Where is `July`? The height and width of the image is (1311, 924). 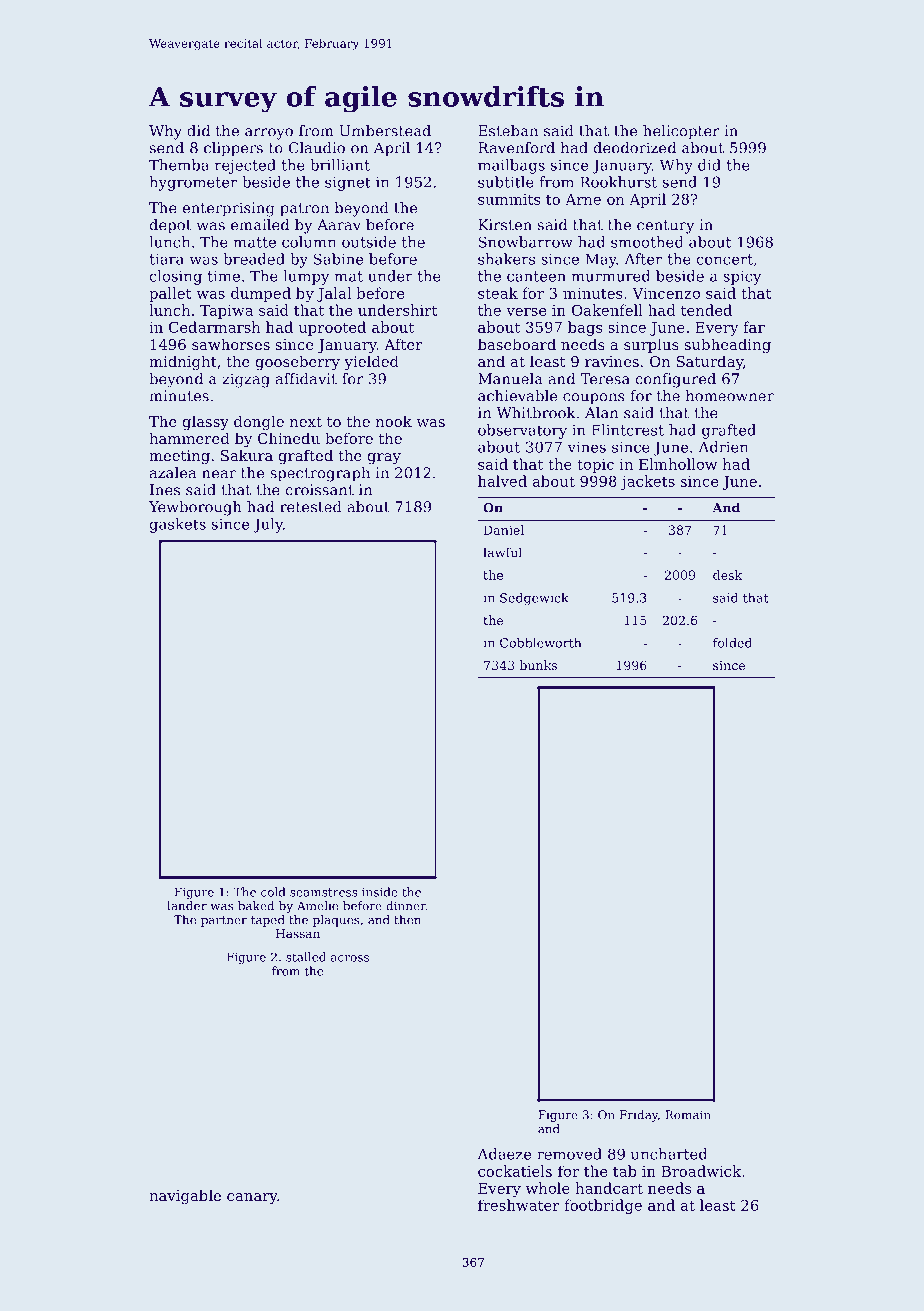
July is located at coordinates (268, 525).
